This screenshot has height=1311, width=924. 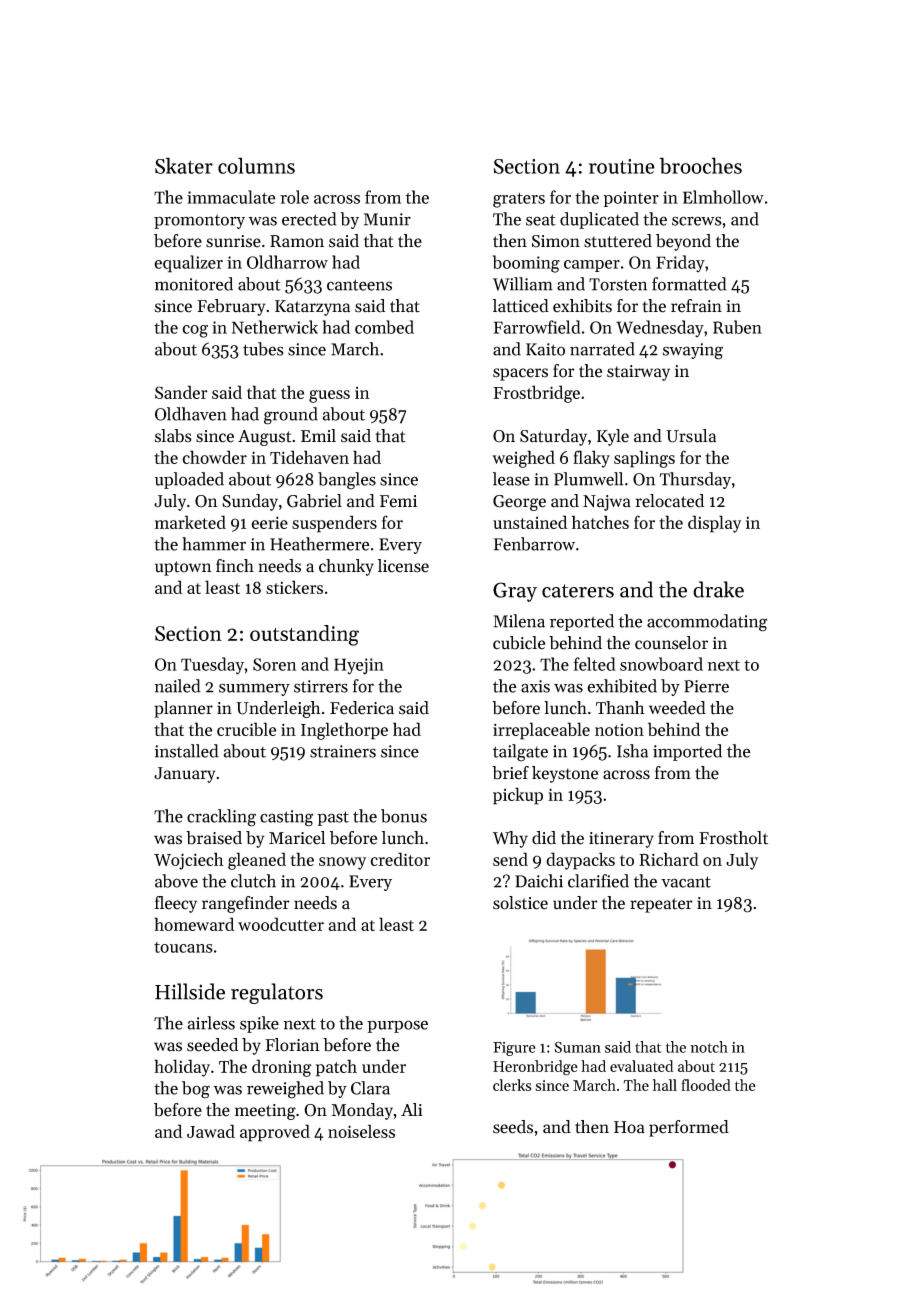 What do you see at coordinates (701, 165) in the screenshot?
I see `brooches` at bounding box center [701, 165].
